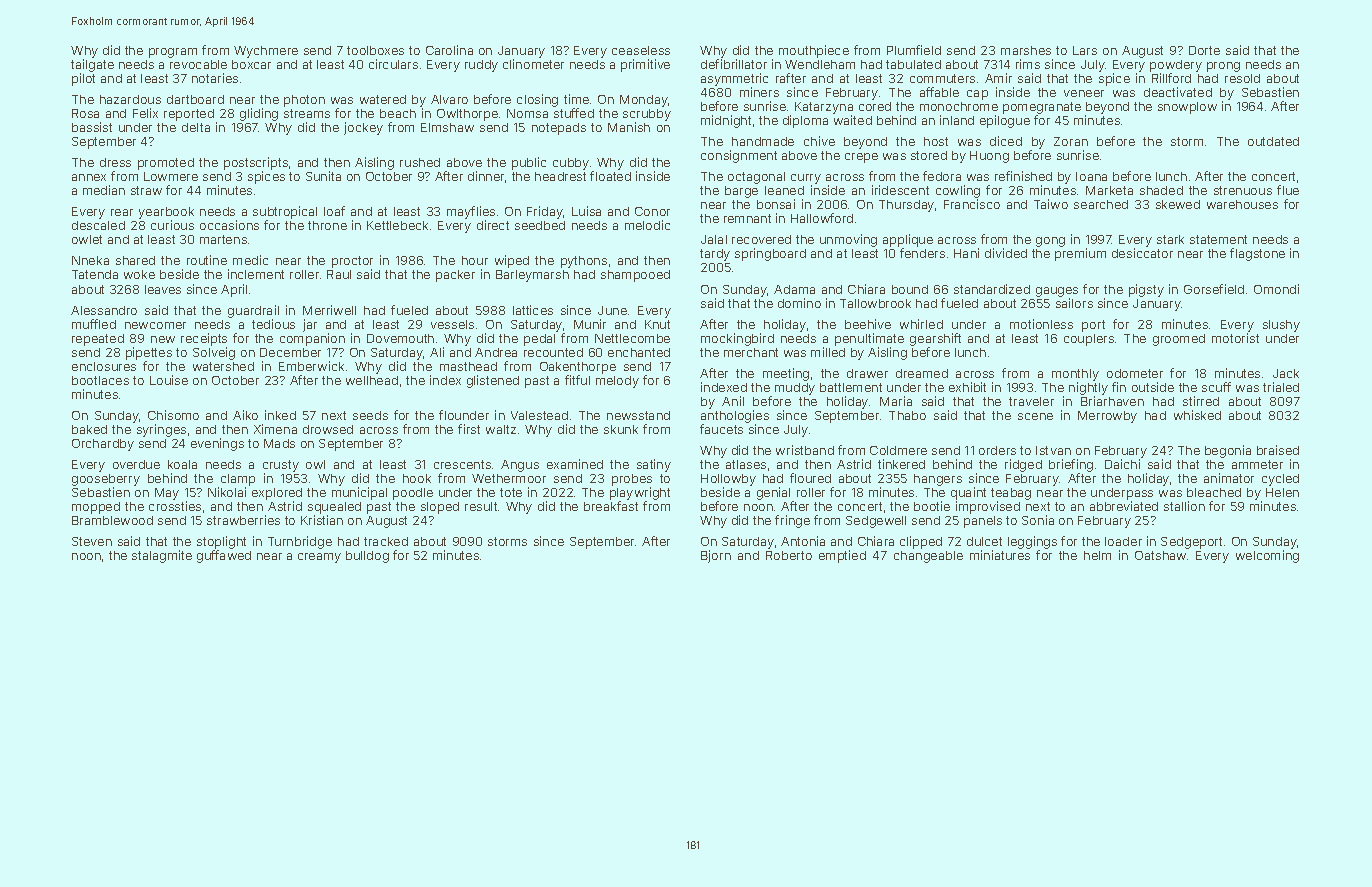 The height and width of the screenshot is (887, 1372). What do you see at coordinates (1257, 254) in the screenshot?
I see `flagstone` at bounding box center [1257, 254].
